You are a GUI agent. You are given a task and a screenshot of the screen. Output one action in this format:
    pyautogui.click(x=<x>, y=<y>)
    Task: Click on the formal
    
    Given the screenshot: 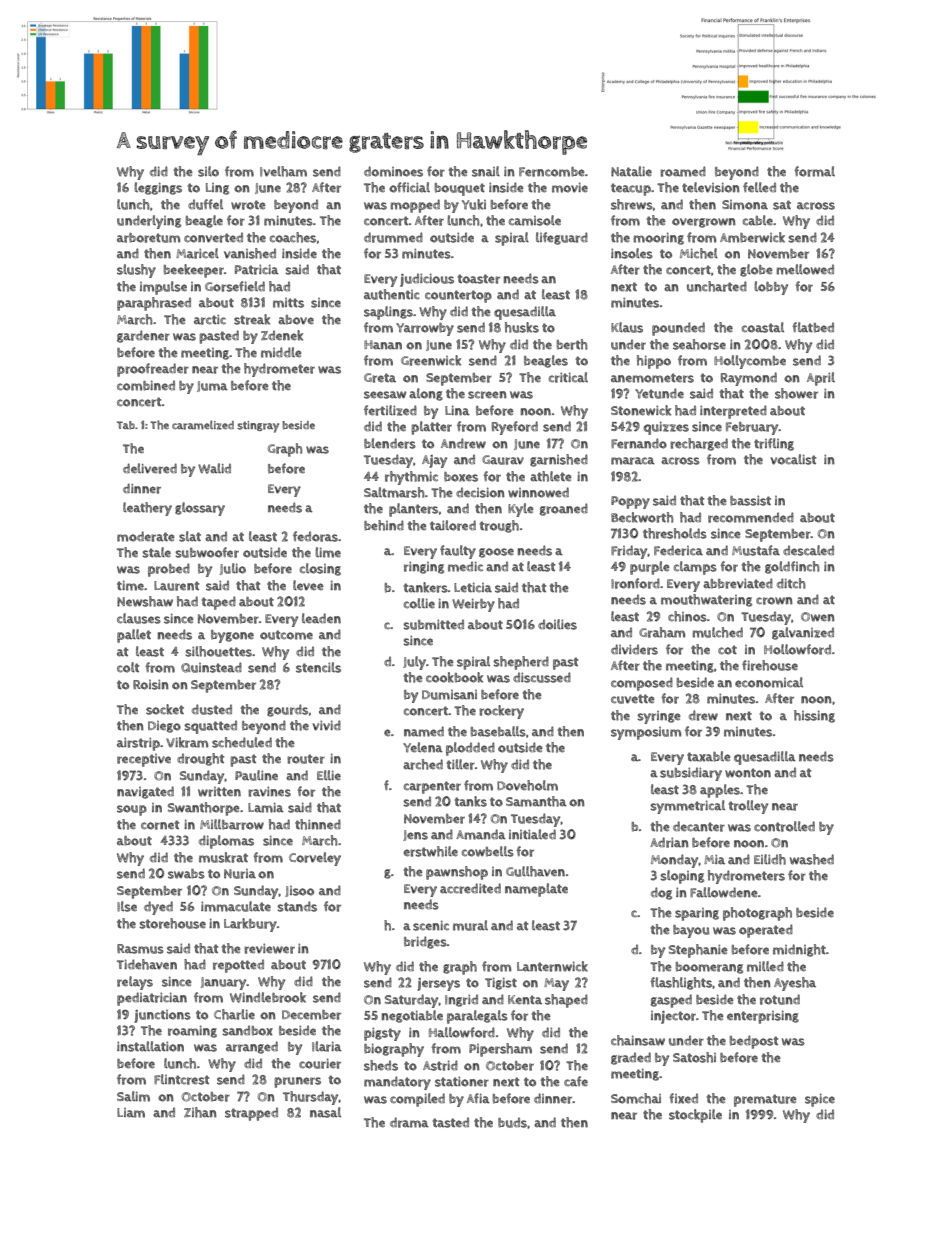 What is the action you would take?
    pyautogui.click(x=814, y=171)
